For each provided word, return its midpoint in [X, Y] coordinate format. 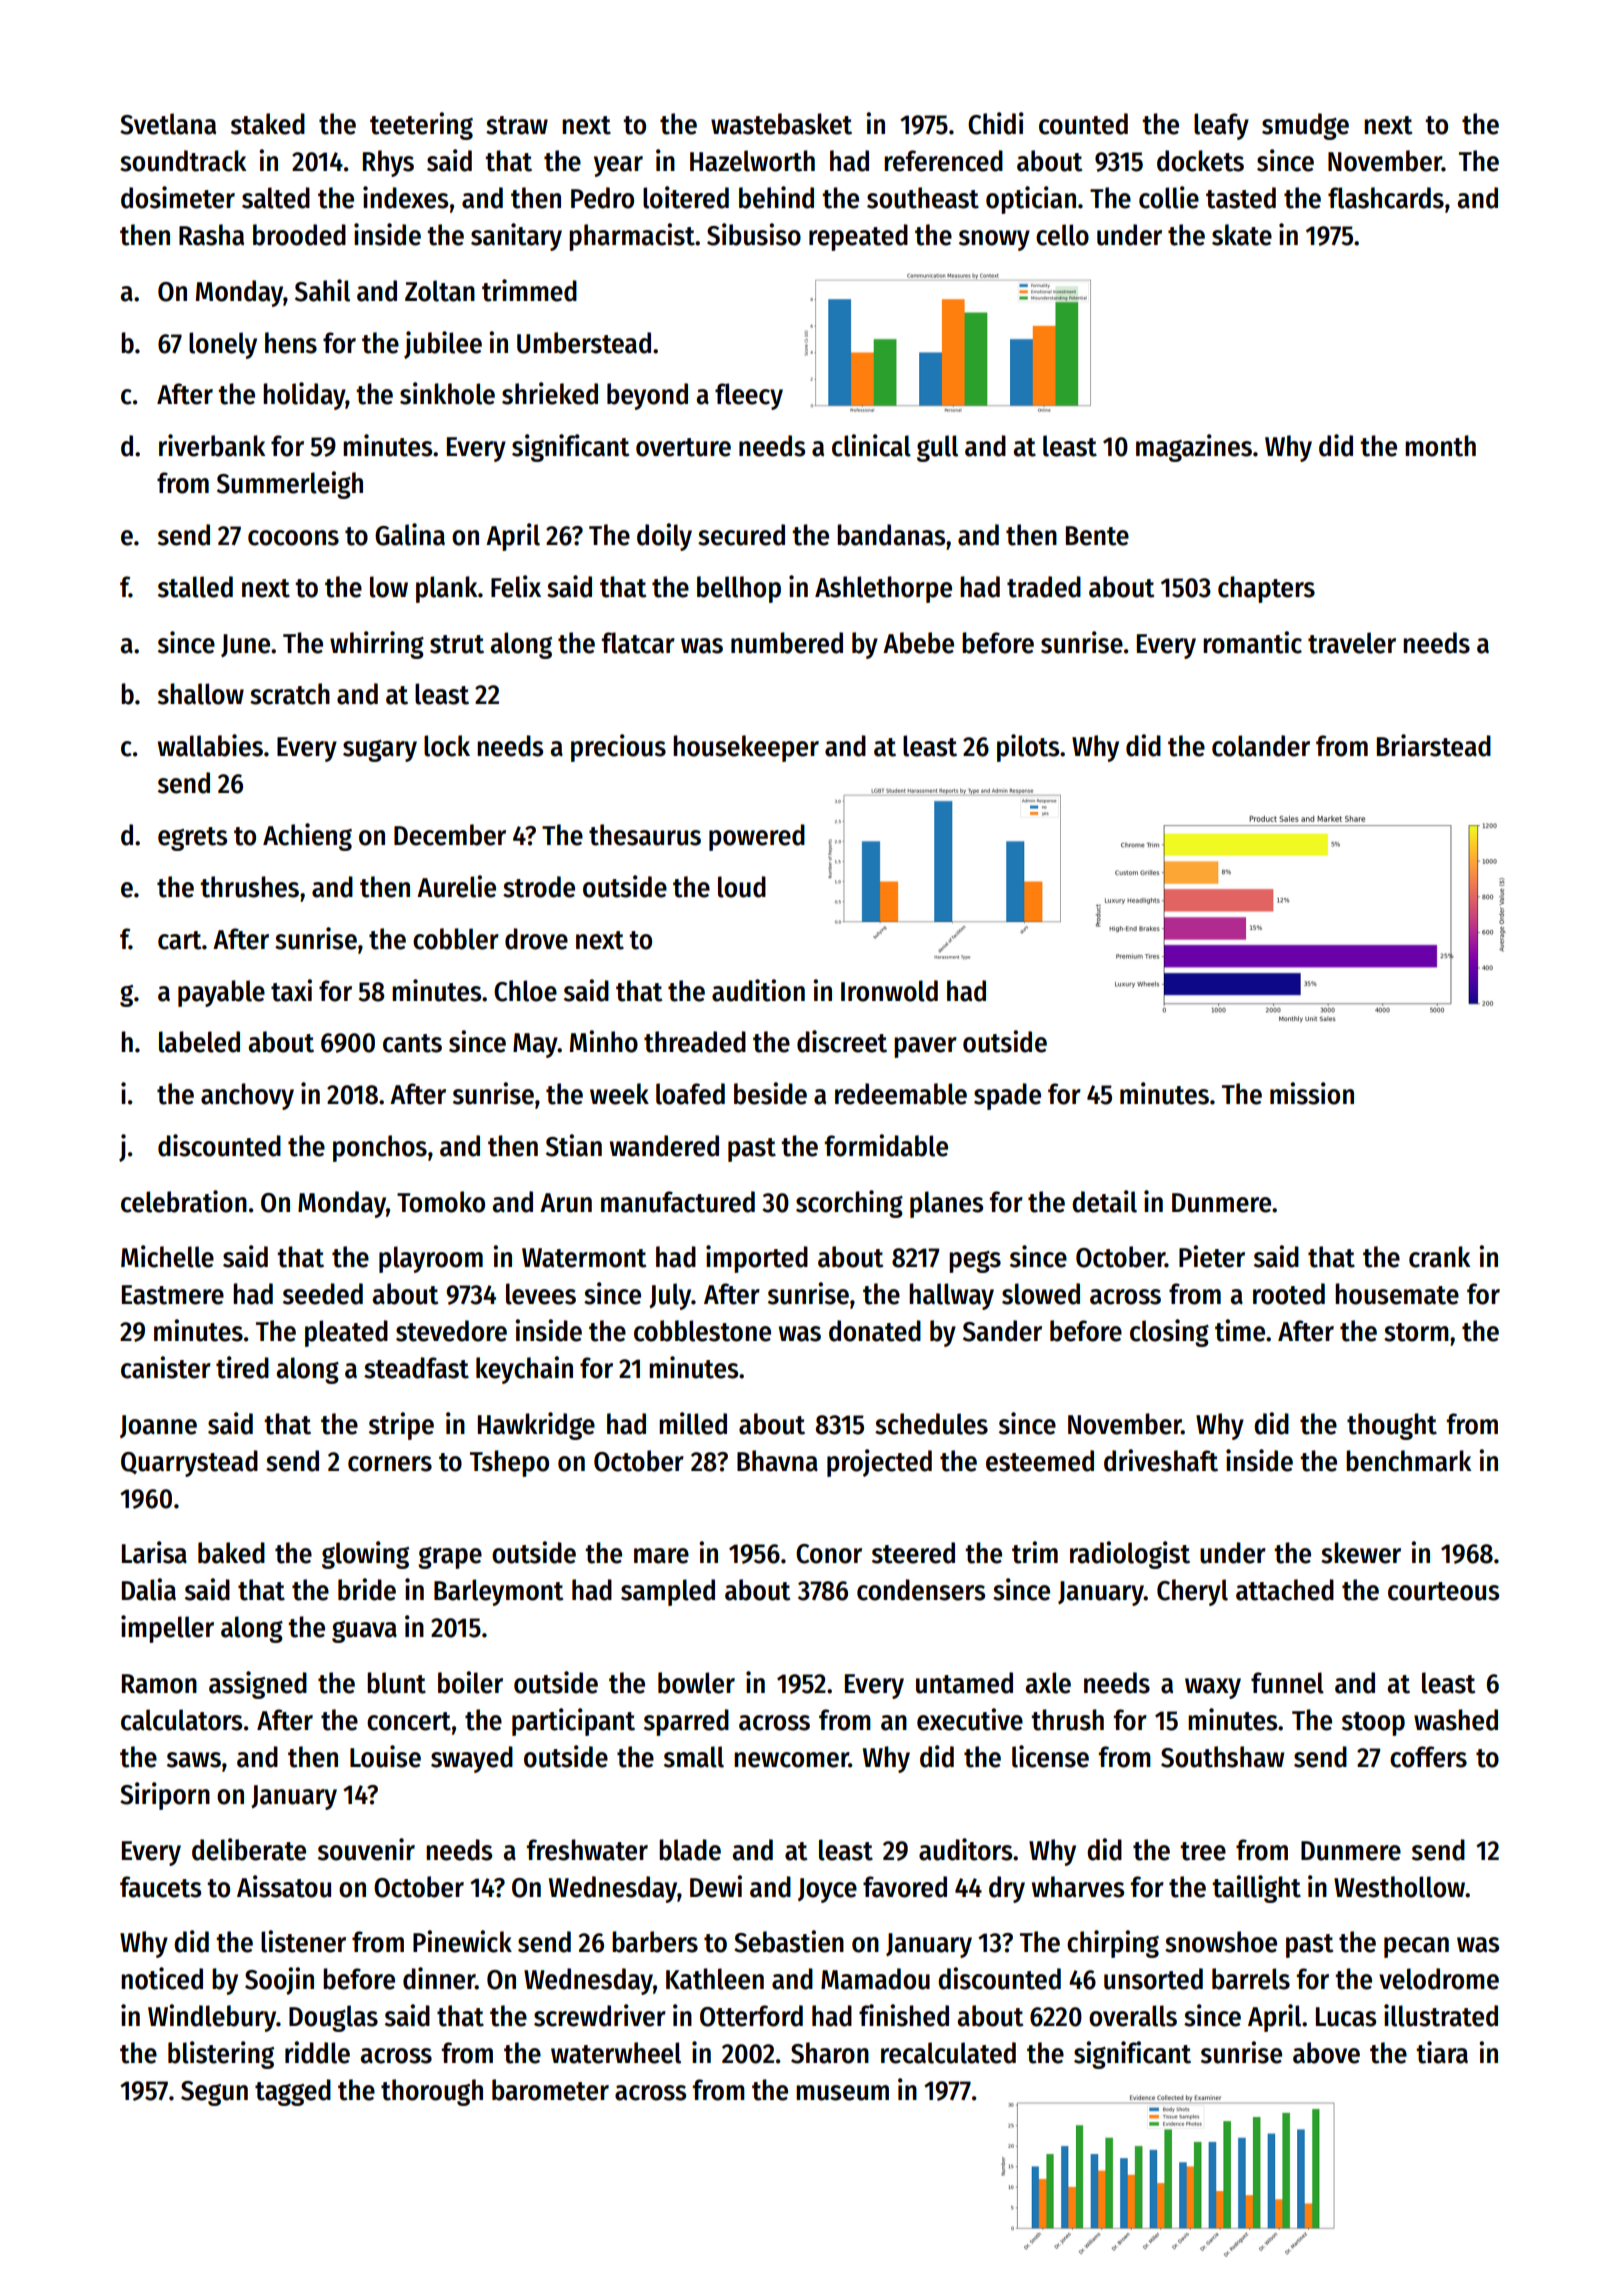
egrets [192, 839]
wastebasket [781, 124]
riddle [317, 2052]
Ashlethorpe [883, 589]
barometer [550, 2090]
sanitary [516, 237]
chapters [1266, 589]
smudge [1305, 126]
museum [842, 2093]
